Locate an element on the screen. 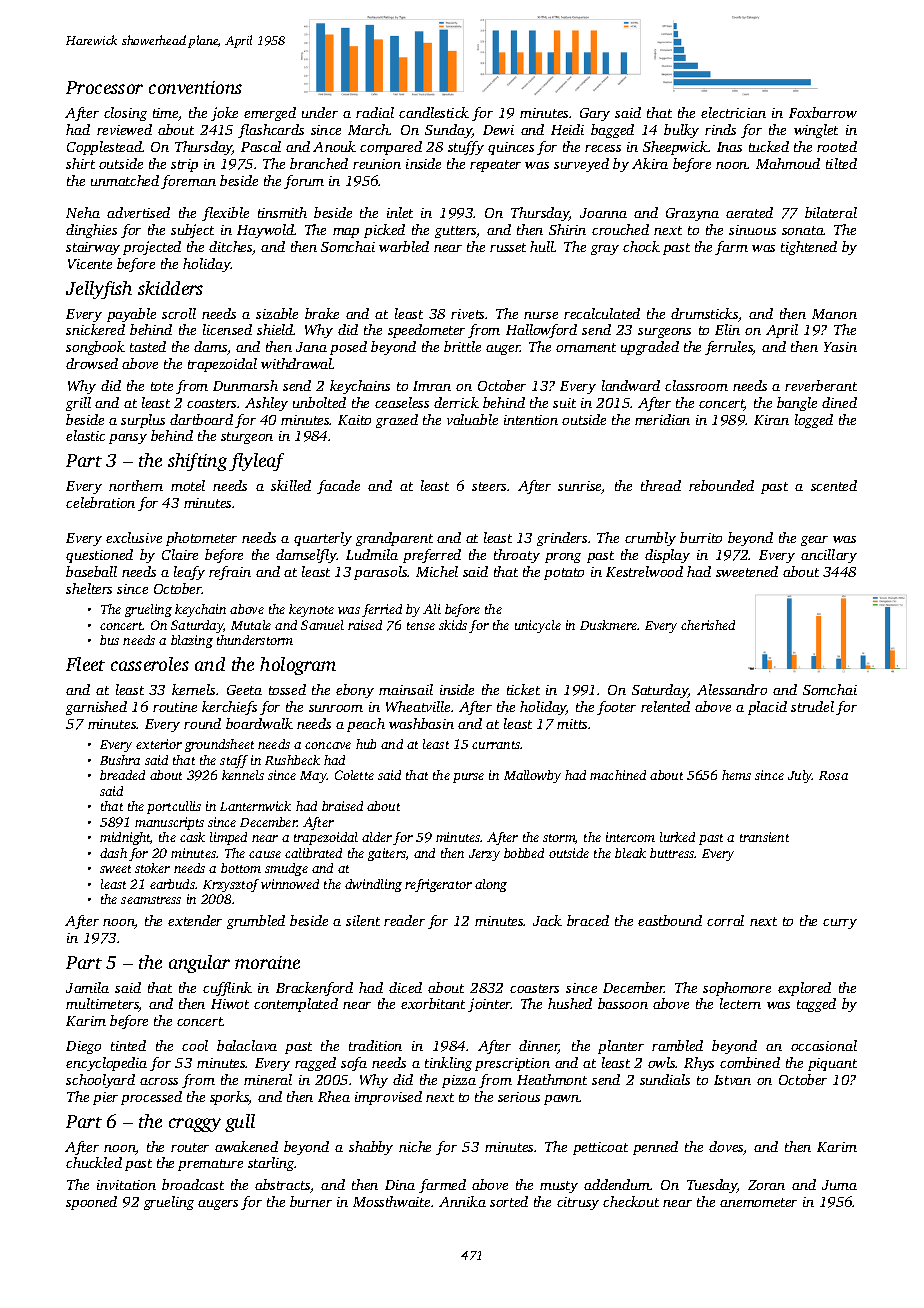 The image size is (924, 1308). Gary is located at coordinates (595, 114).
